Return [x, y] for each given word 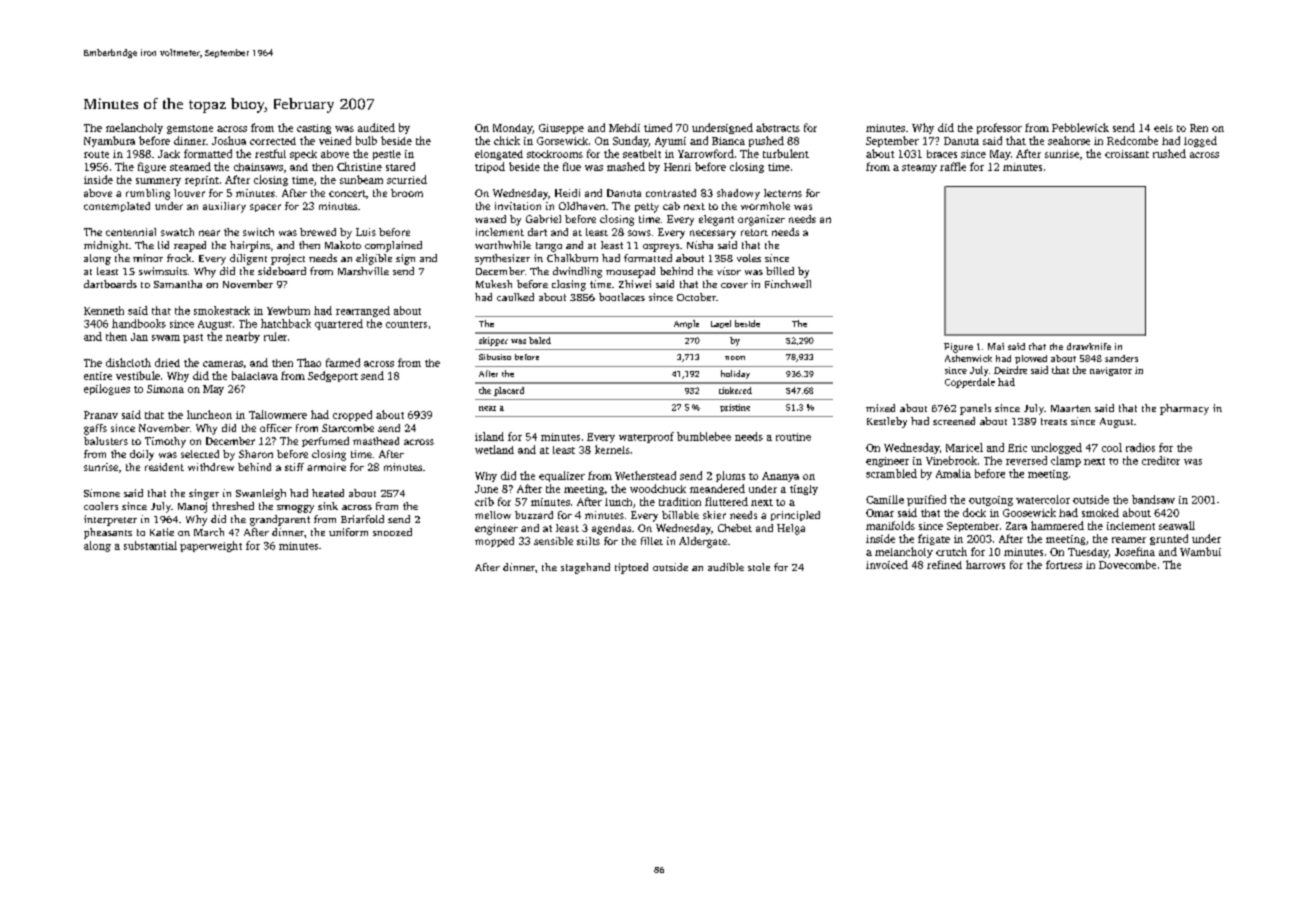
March [209, 532]
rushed [1169, 153]
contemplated [117, 207]
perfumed [325, 442]
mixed [880, 408]
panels [975, 409]
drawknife [1089, 346]
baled [540, 340]
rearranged [363, 311]
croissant [1127, 154]
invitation [518, 206]
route [96, 154]
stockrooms [555, 154]
